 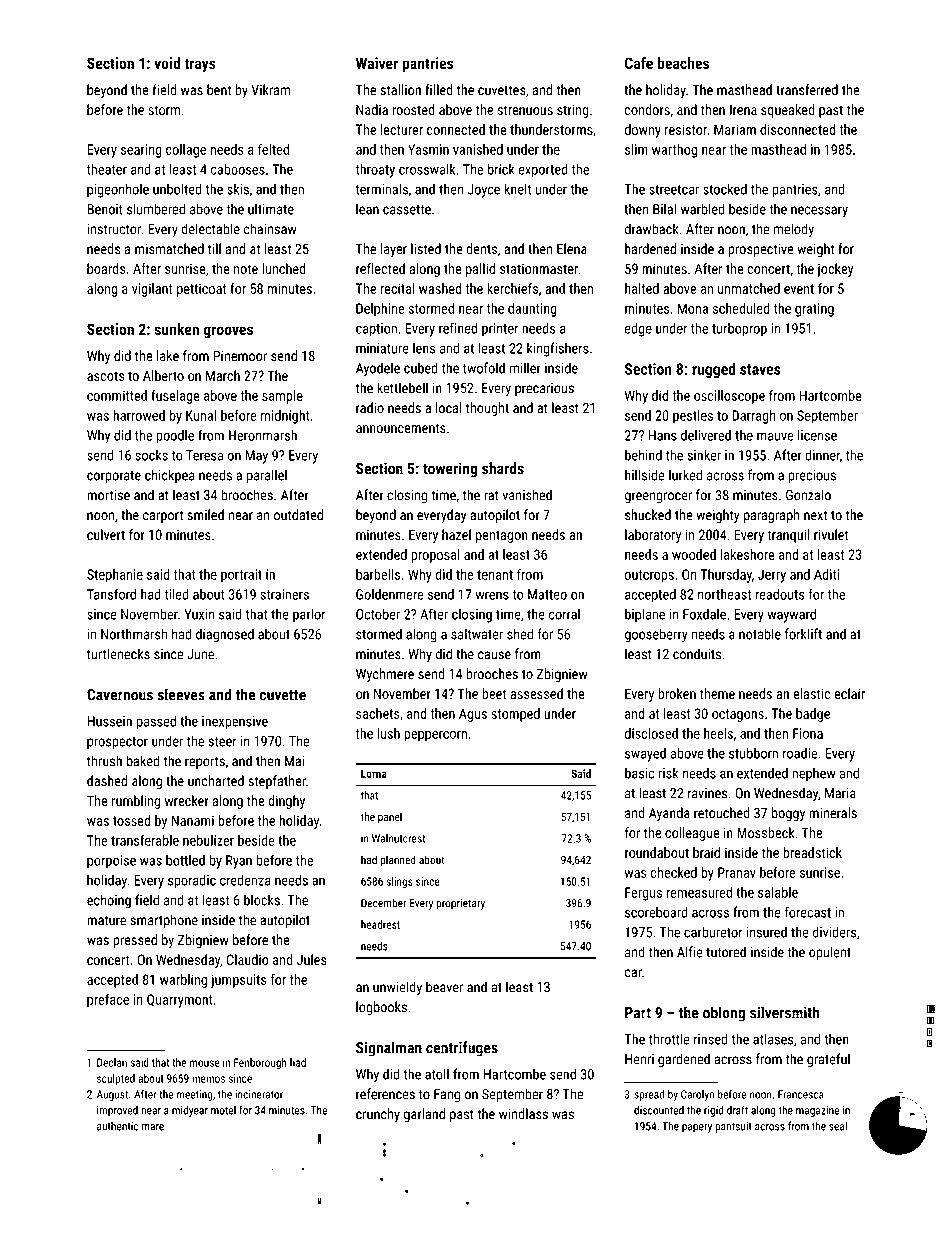 What do you see at coordinates (107, 169) in the screenshot?
I see `theater` at bounding box center [107, 169].
